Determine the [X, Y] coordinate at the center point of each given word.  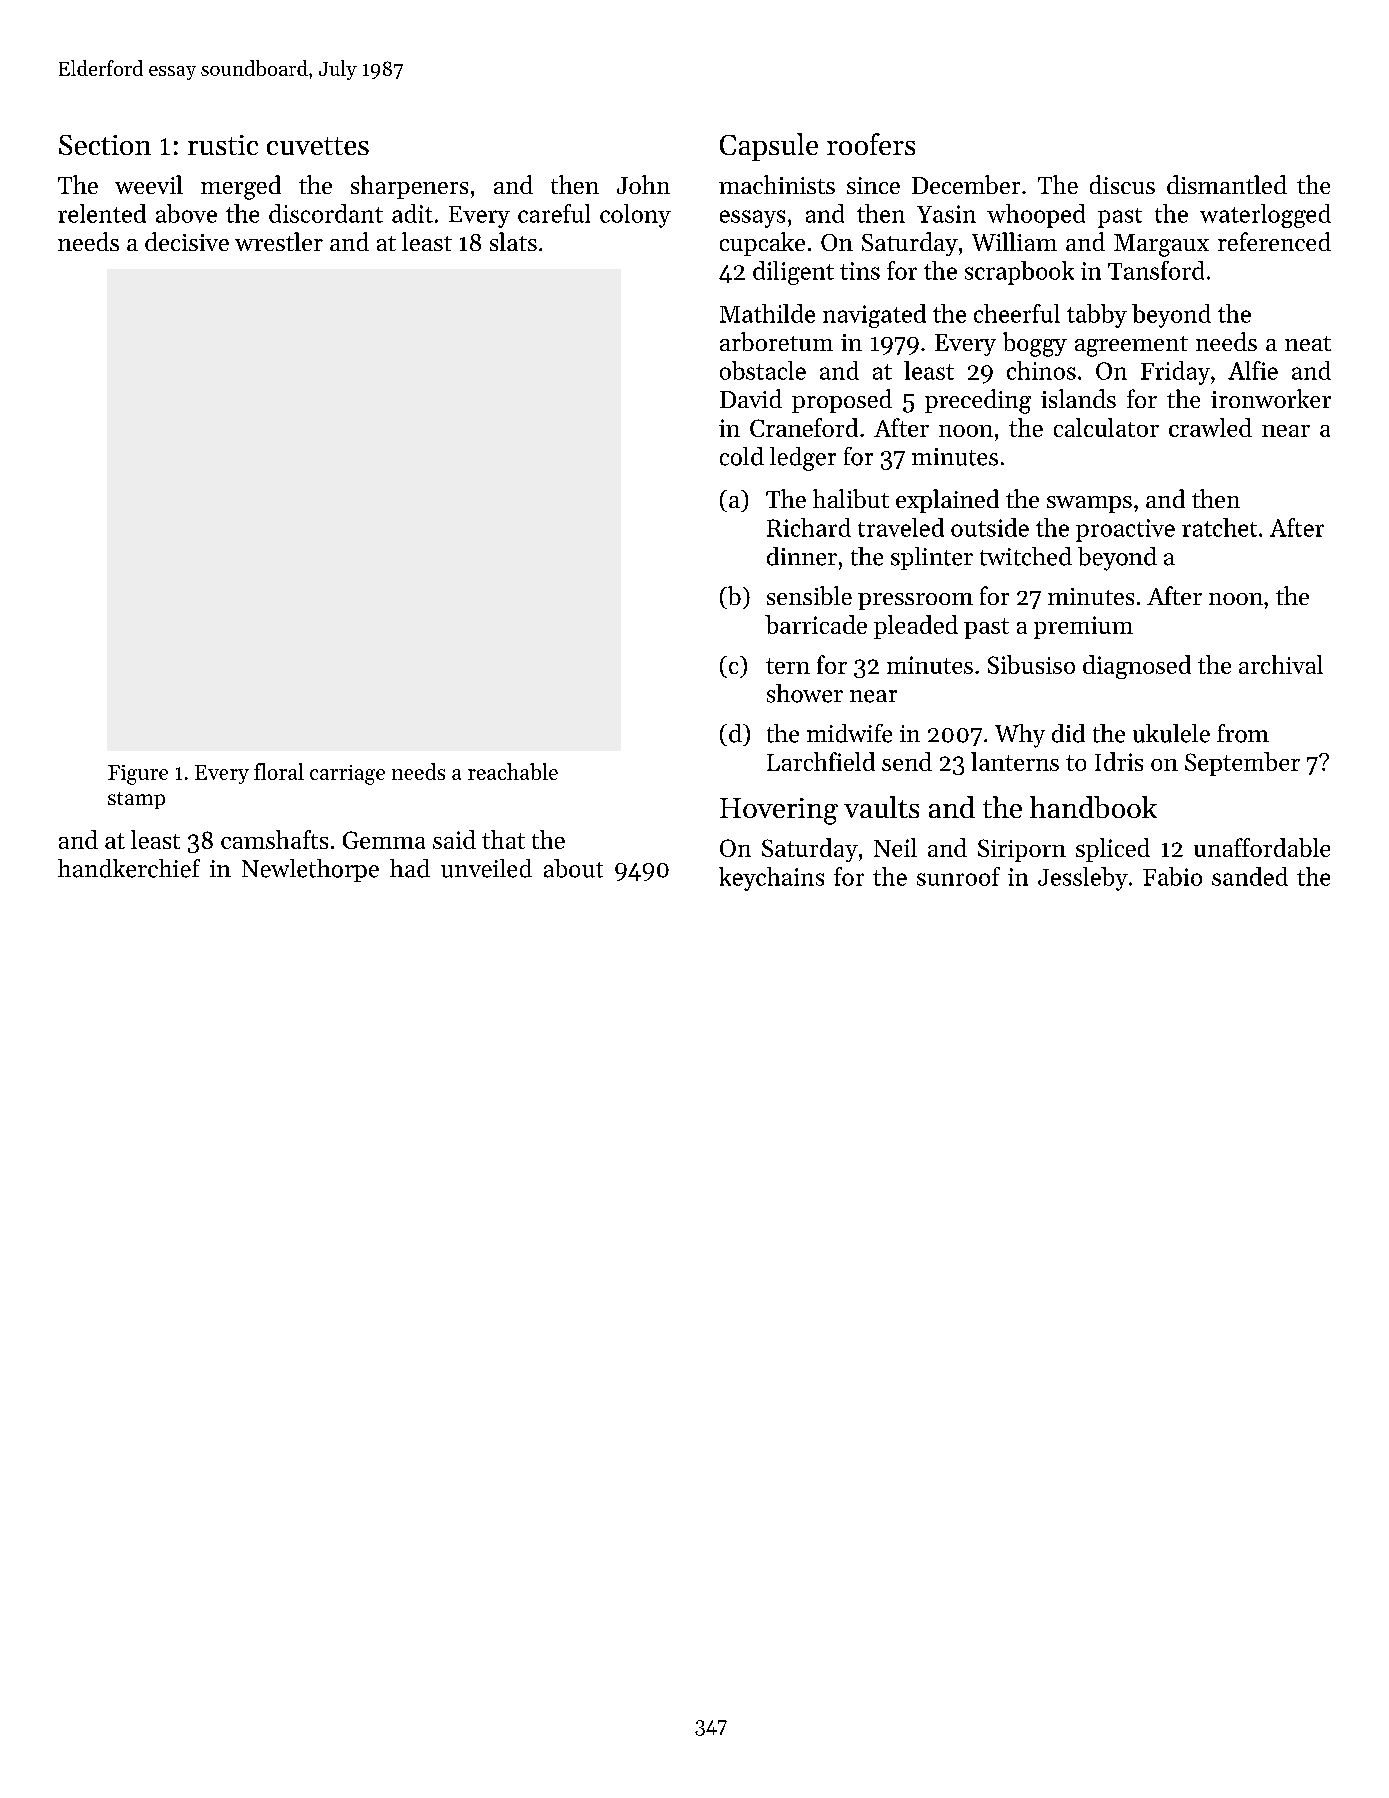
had [410, 868]
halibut [851, 498]
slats [513, 241]
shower [805, 693]
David [751, 398]
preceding [978, 401]
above [186, 213]
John [643, 184]
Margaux [1161, 245]
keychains [771, 879]
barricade [816, 624]
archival [1281, 664]
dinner [802, 556]
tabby [1097, 316]
